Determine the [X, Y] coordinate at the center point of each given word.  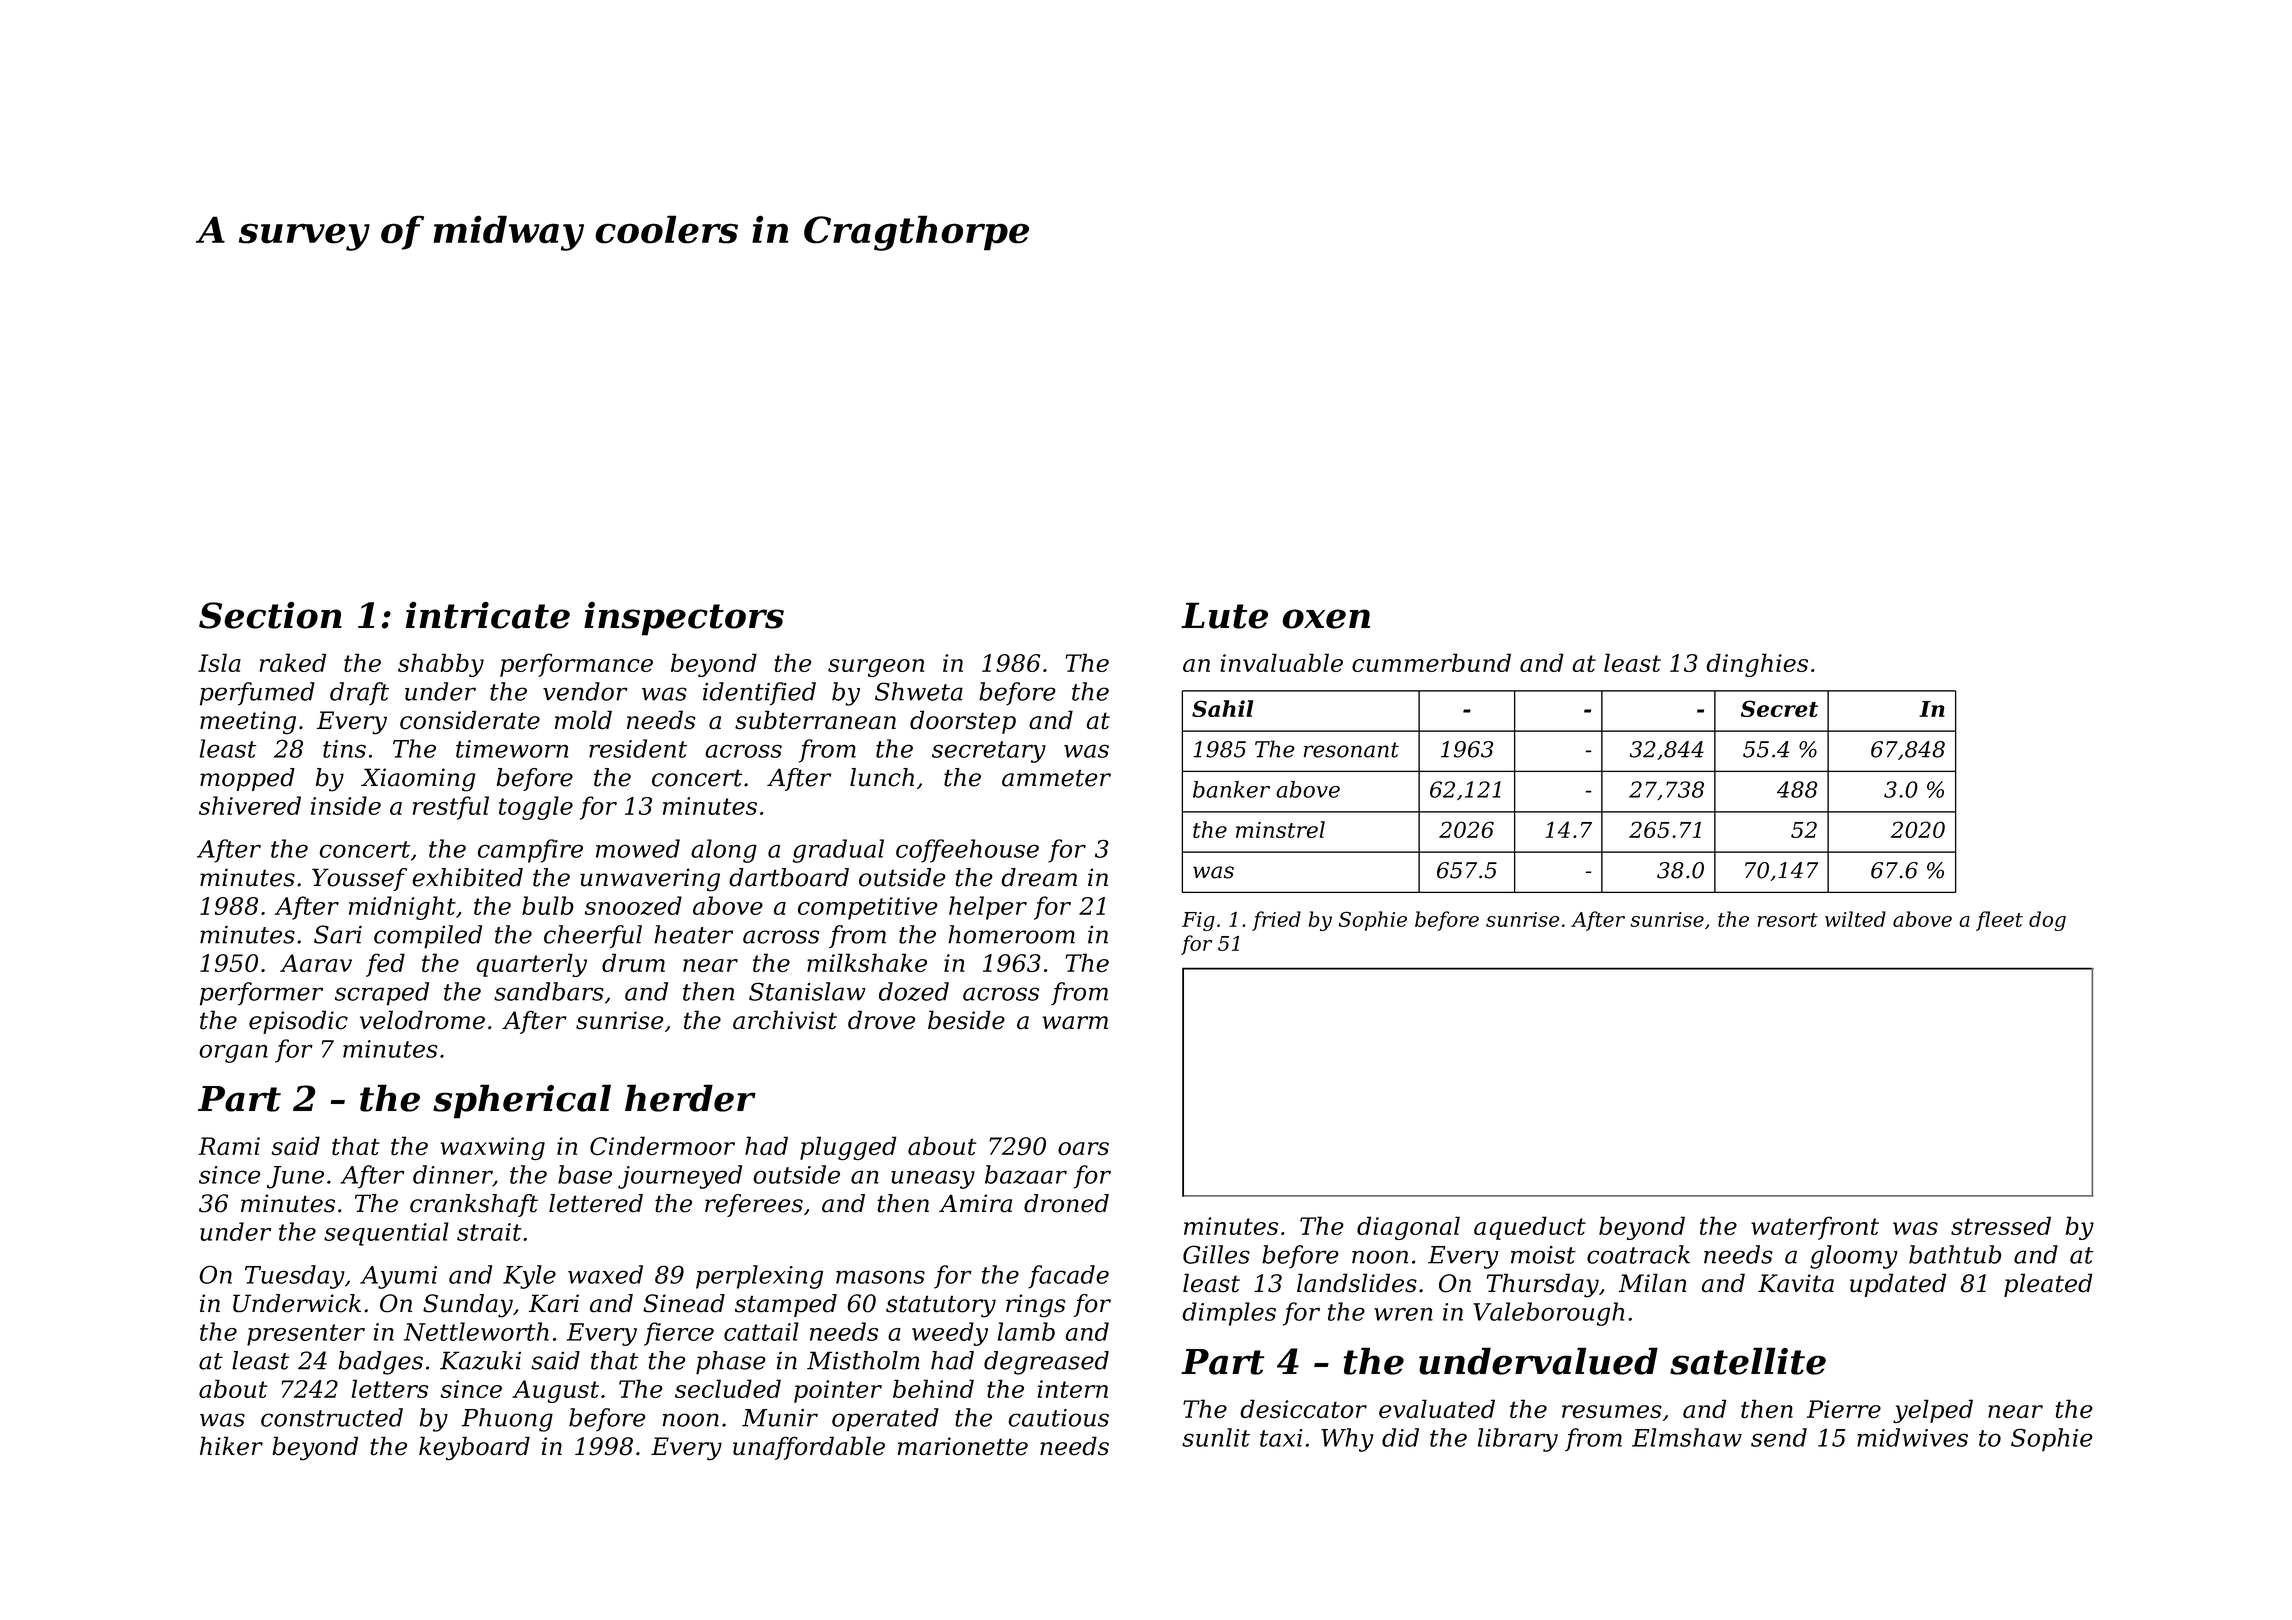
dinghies [1757, 665]
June [295, 1177]
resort [1788, 920]
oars [1083, 1149]
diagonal [1408, 1228]
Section [270, 615]
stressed [2001, 1225]
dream [1039, 877]
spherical [522, 1101]
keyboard [474, 1448]
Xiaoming [418, 780]
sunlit [1216, 1437]
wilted [1855, 919]
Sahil [1222, 708]
